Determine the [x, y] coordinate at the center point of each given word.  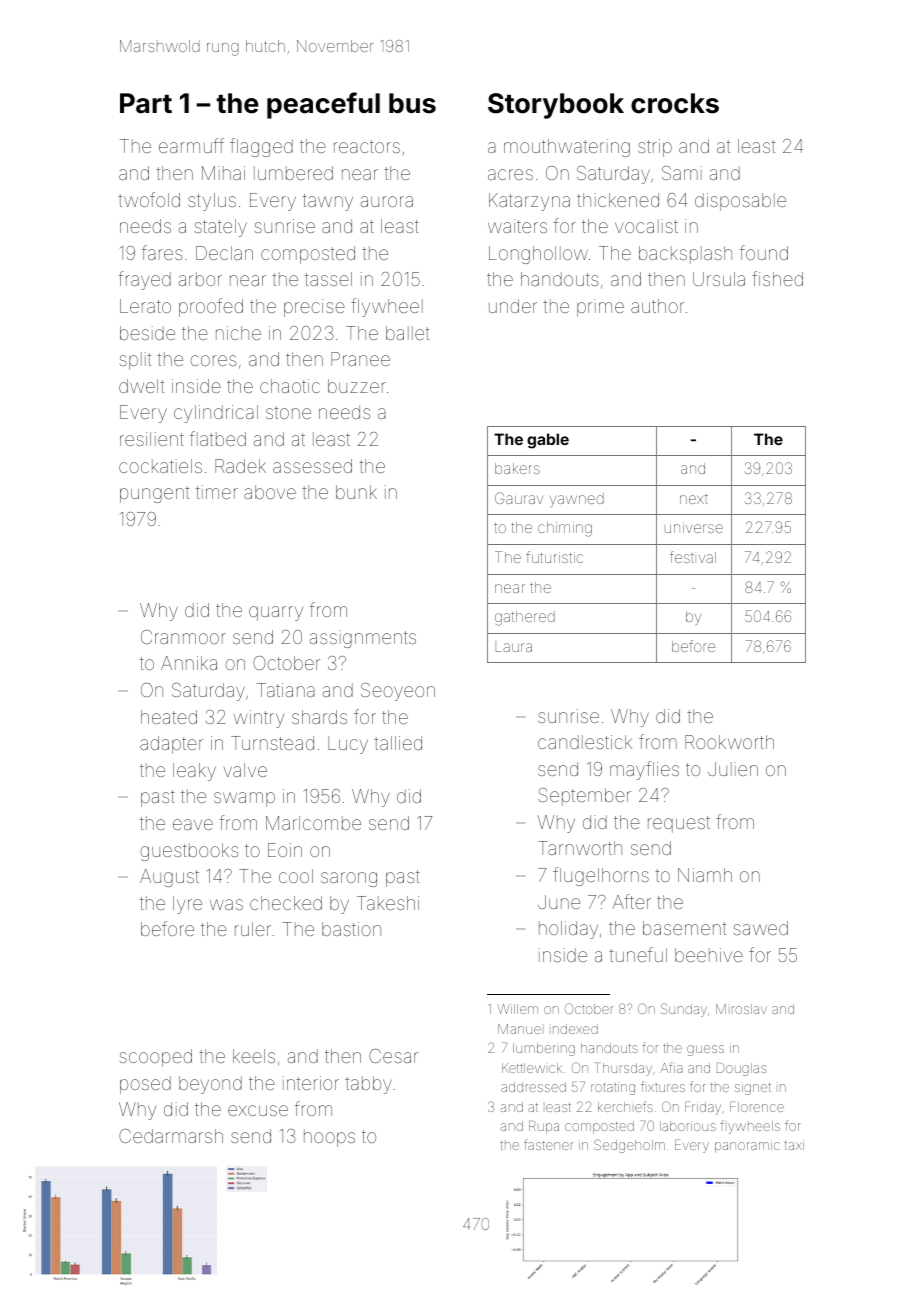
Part [146, 103]
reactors [367, 146]
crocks [675, 103]
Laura [514, 647]
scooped [156, 1058]
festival [693, 557]
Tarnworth [580, 848]
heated [169, 717]
